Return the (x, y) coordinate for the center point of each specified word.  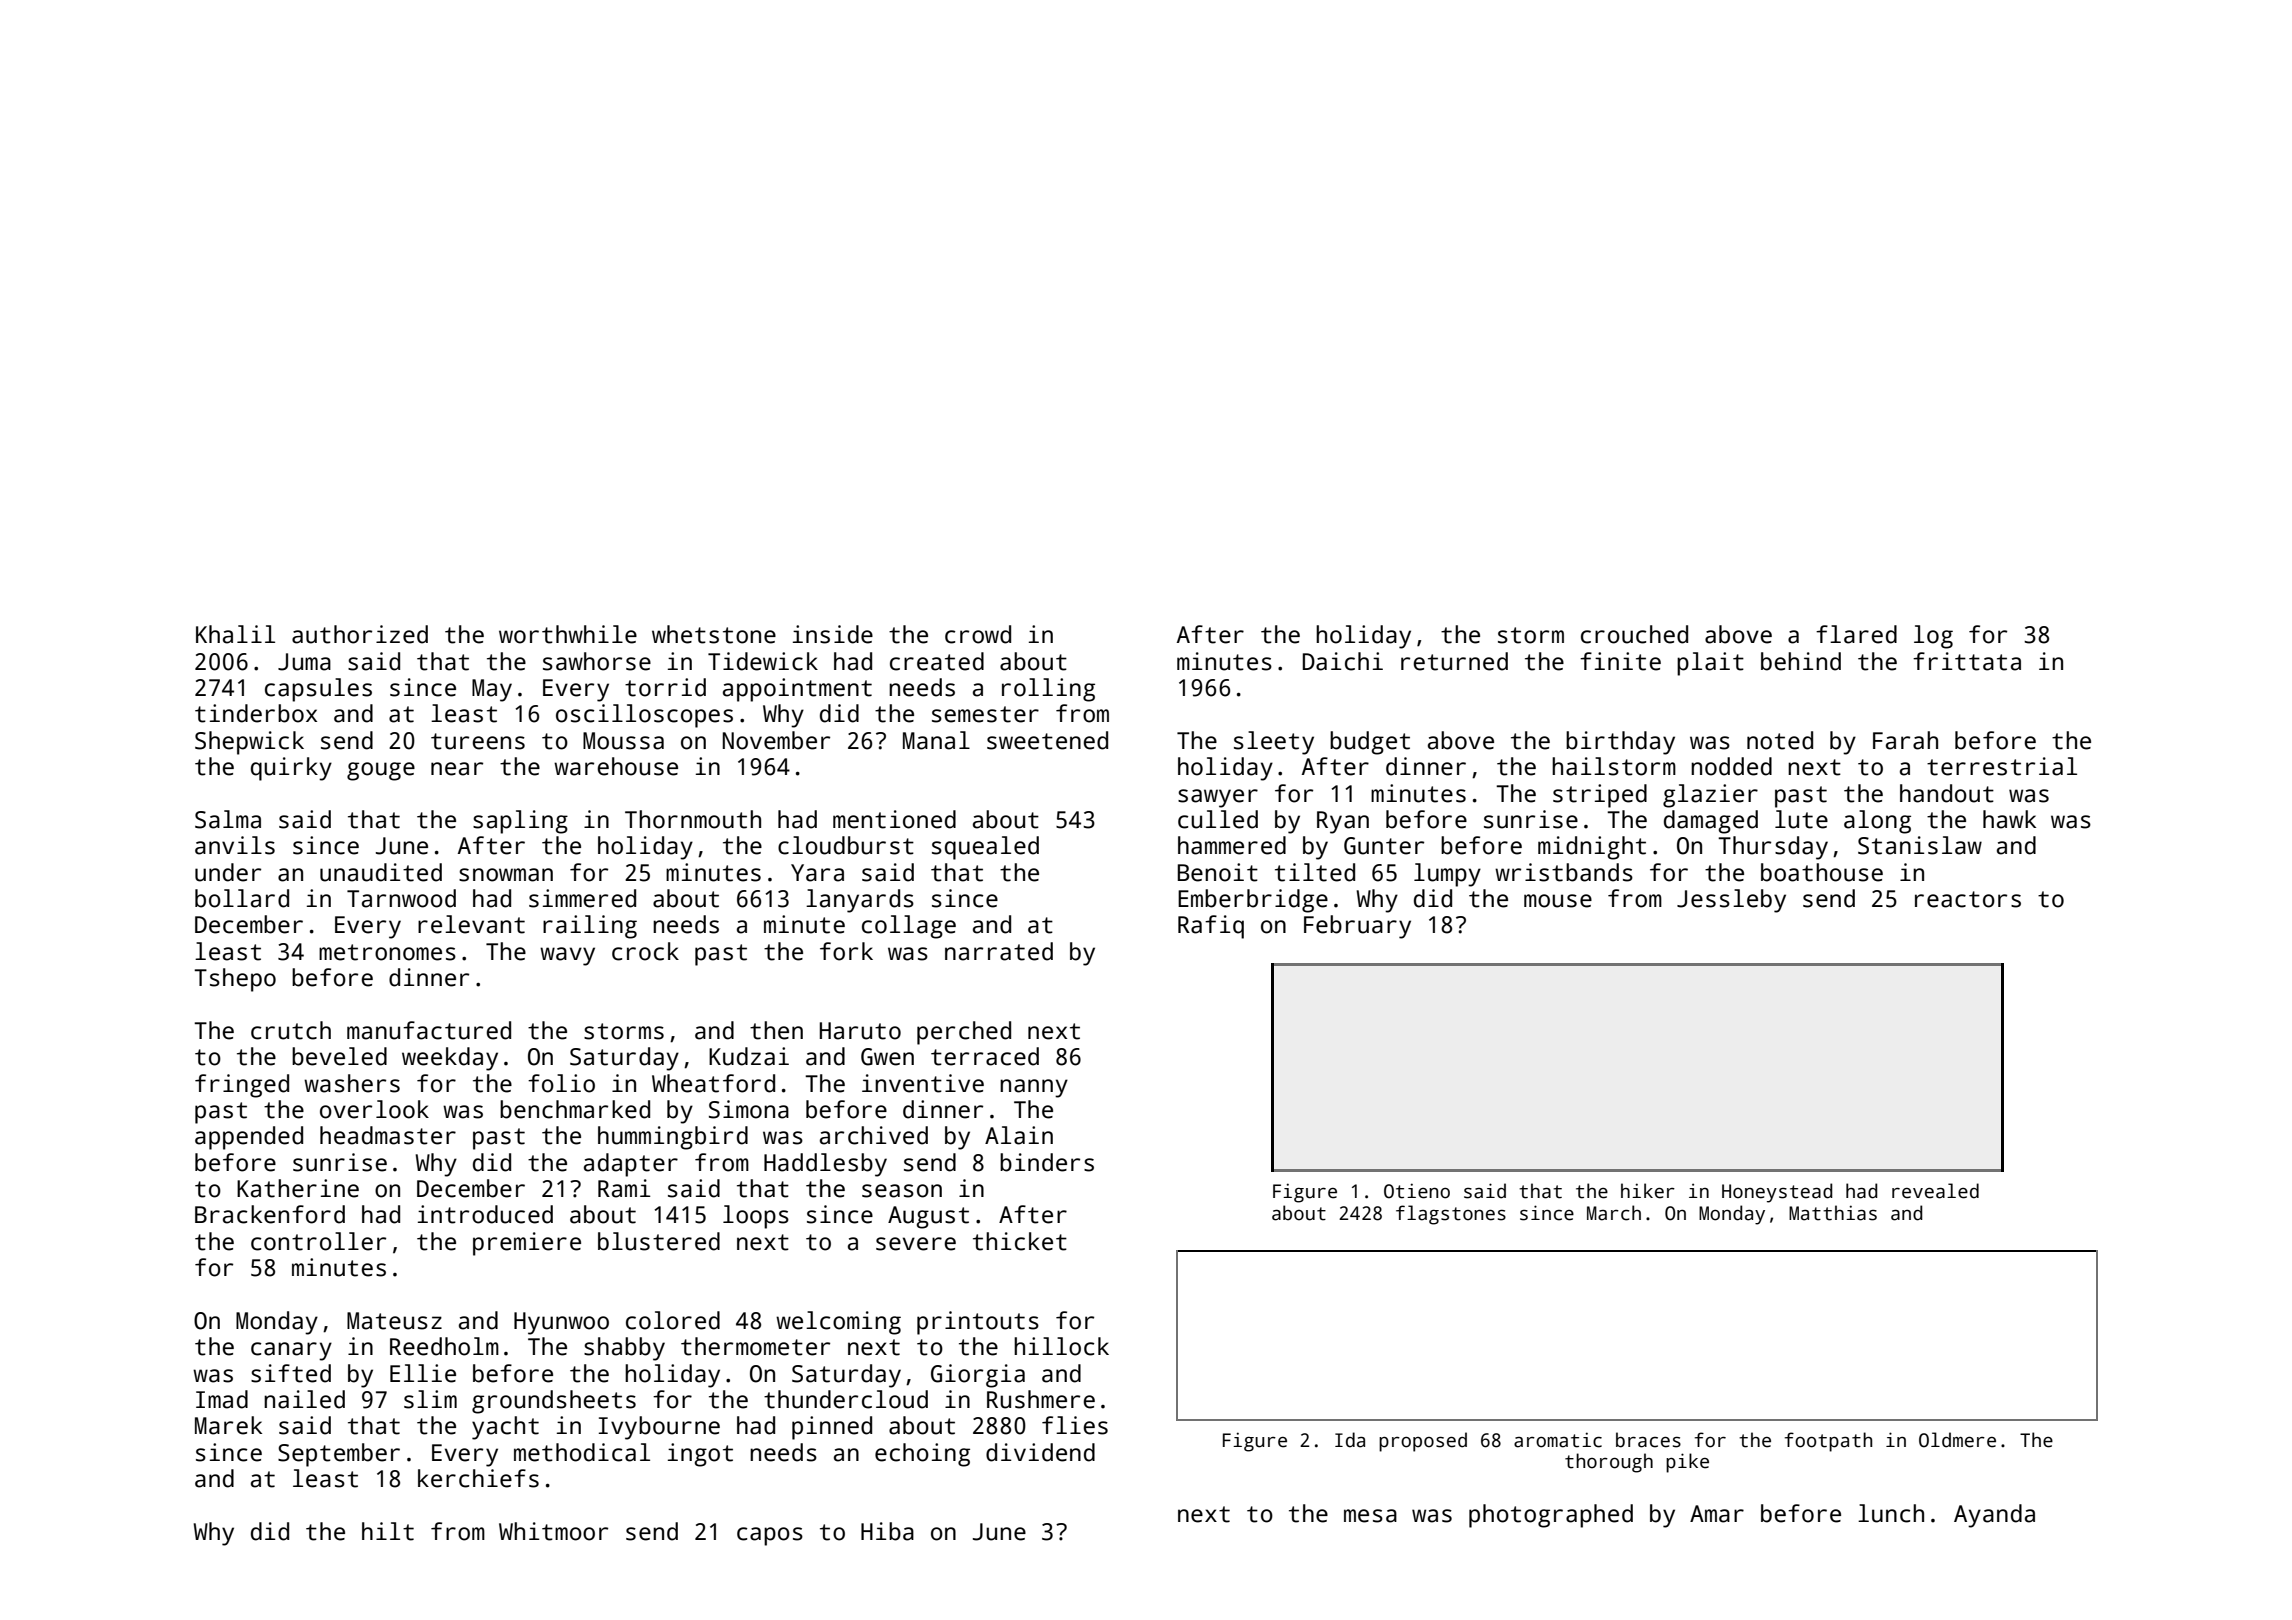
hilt (388, 1531)
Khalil (235, 634)
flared (1856, 634)
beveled (339, 1056)
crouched (1634, 634)
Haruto (860, 1031)
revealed (1935, 1191)
